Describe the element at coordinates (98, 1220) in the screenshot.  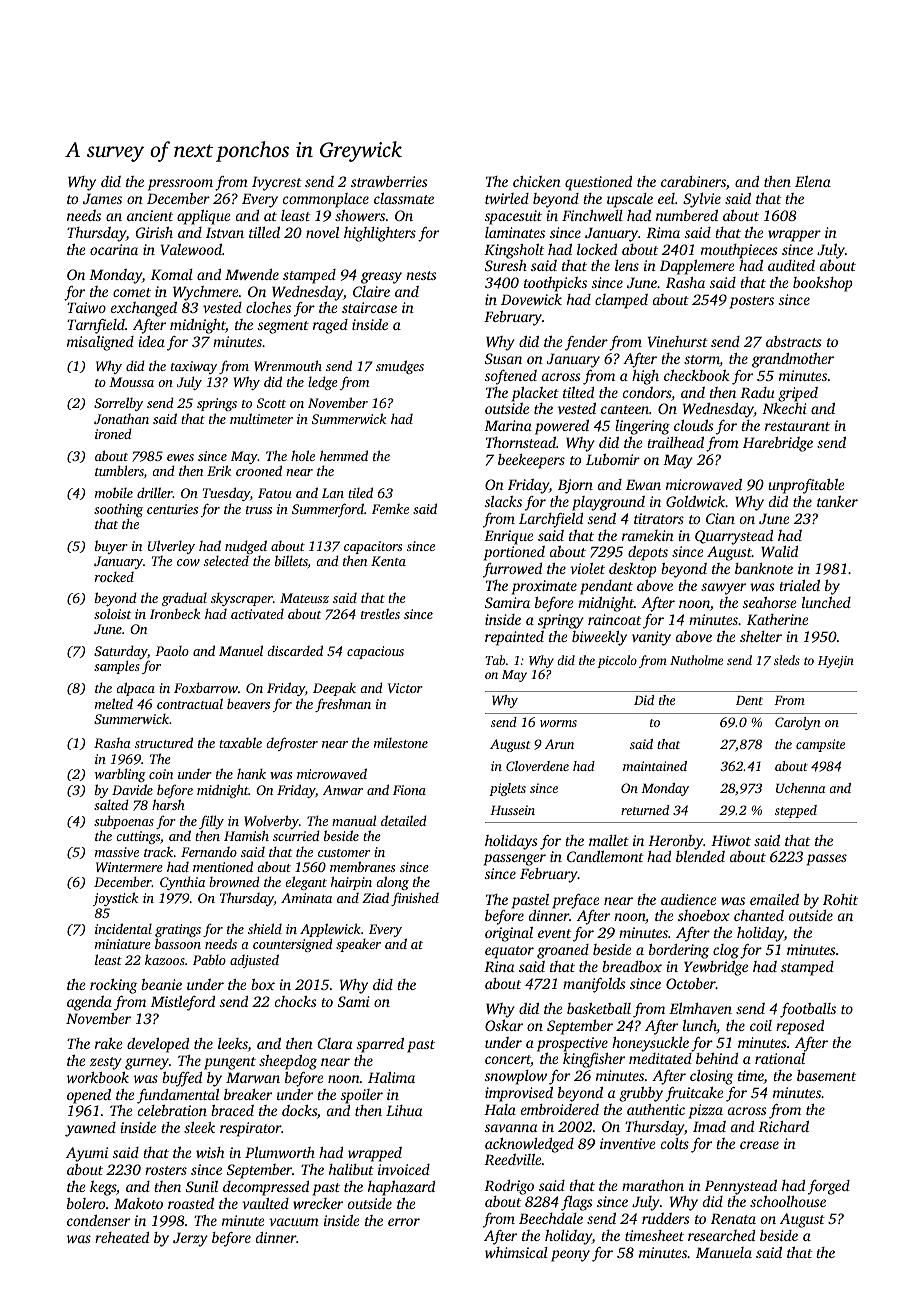
I see `condenser` at that location.
